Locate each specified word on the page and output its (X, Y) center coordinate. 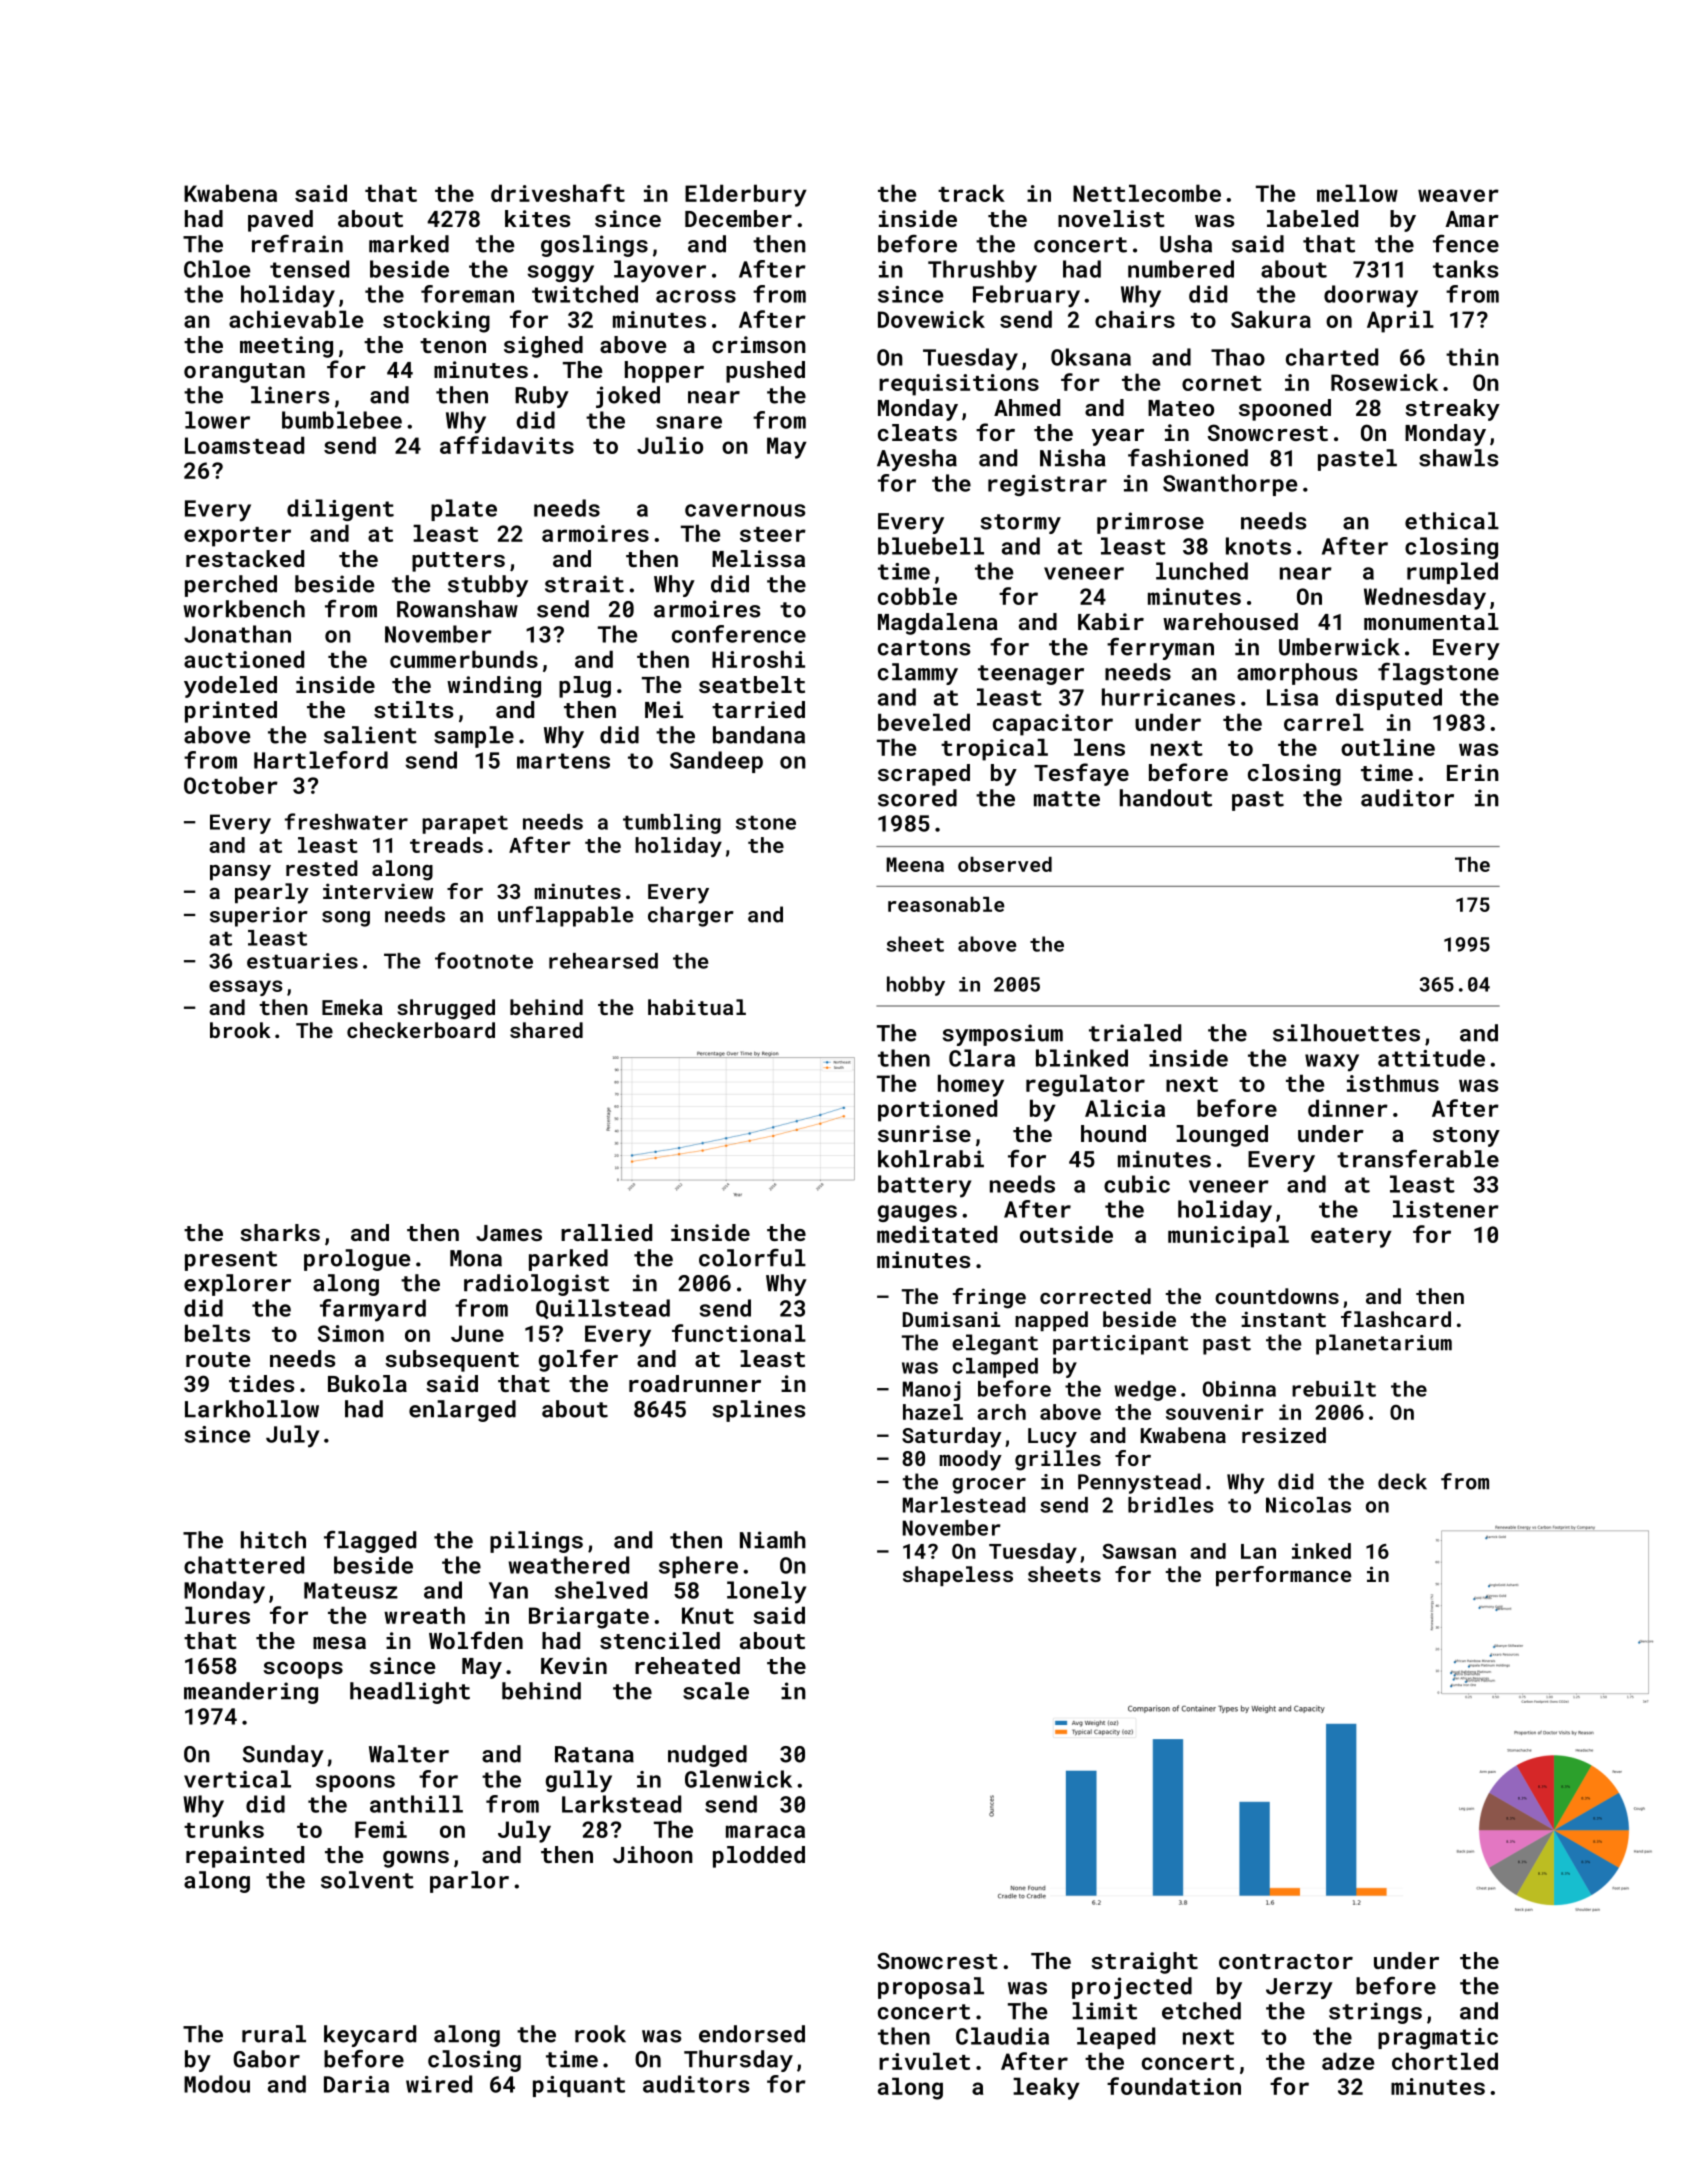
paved (280, 221)
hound (1113, 1133)
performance (1283, 1576)
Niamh (773, 1540)
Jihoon (653, 1854)
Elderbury (746, 195)
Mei (664, 709)
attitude (1431, 1058)
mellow (1357, 193)
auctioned (244, 659)
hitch (273, 1540)
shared (546, 1030)
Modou (217, 2084)
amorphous (1297, 674)
